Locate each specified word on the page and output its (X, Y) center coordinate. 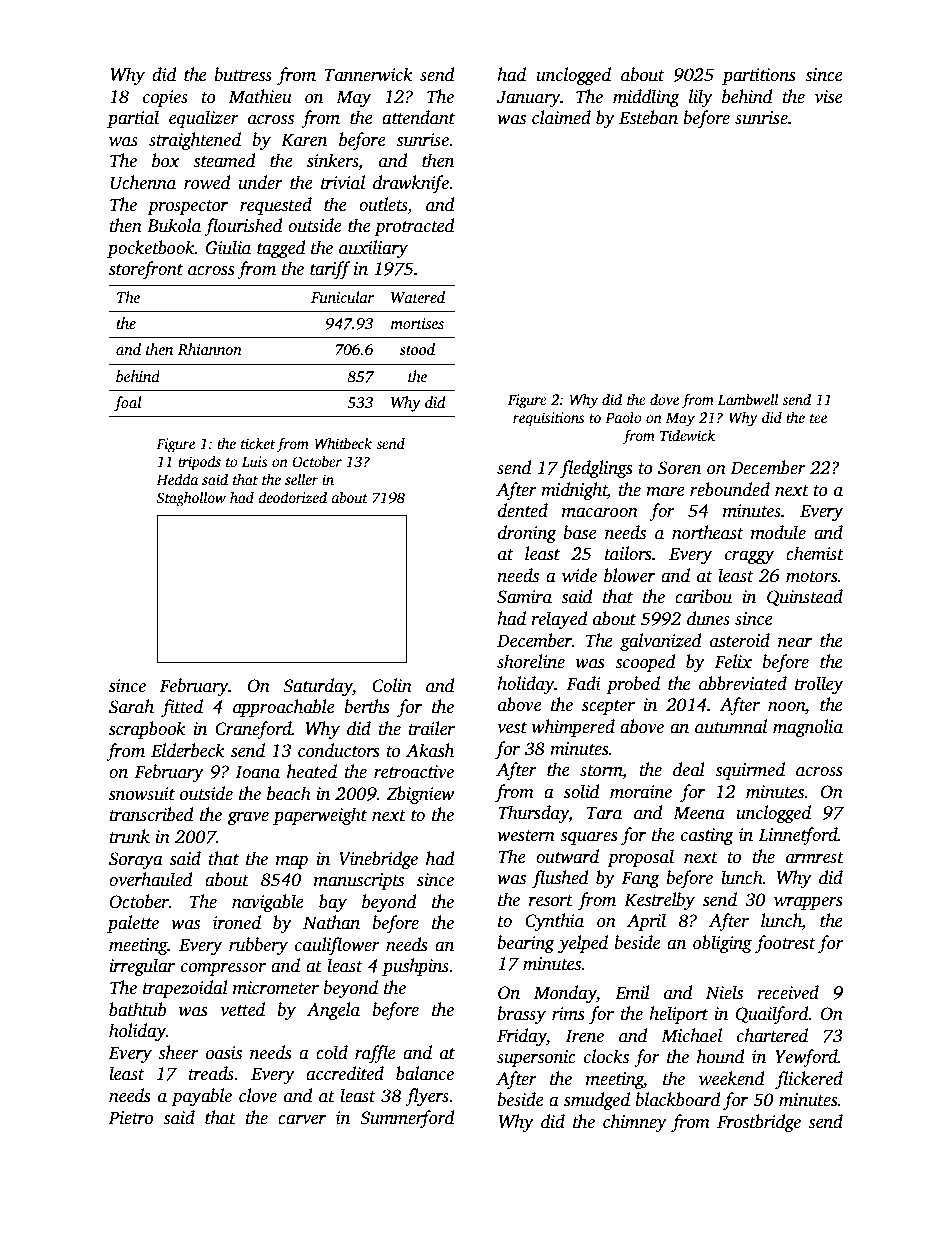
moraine (641, 792)
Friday (522, 1037)
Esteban (648, 117)
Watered (418, 297)
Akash (430, 750)
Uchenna (143, 182)
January (529, 98)
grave (248, 818)
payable (201, 1097)
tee (818, 418)
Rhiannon (210, 349)
